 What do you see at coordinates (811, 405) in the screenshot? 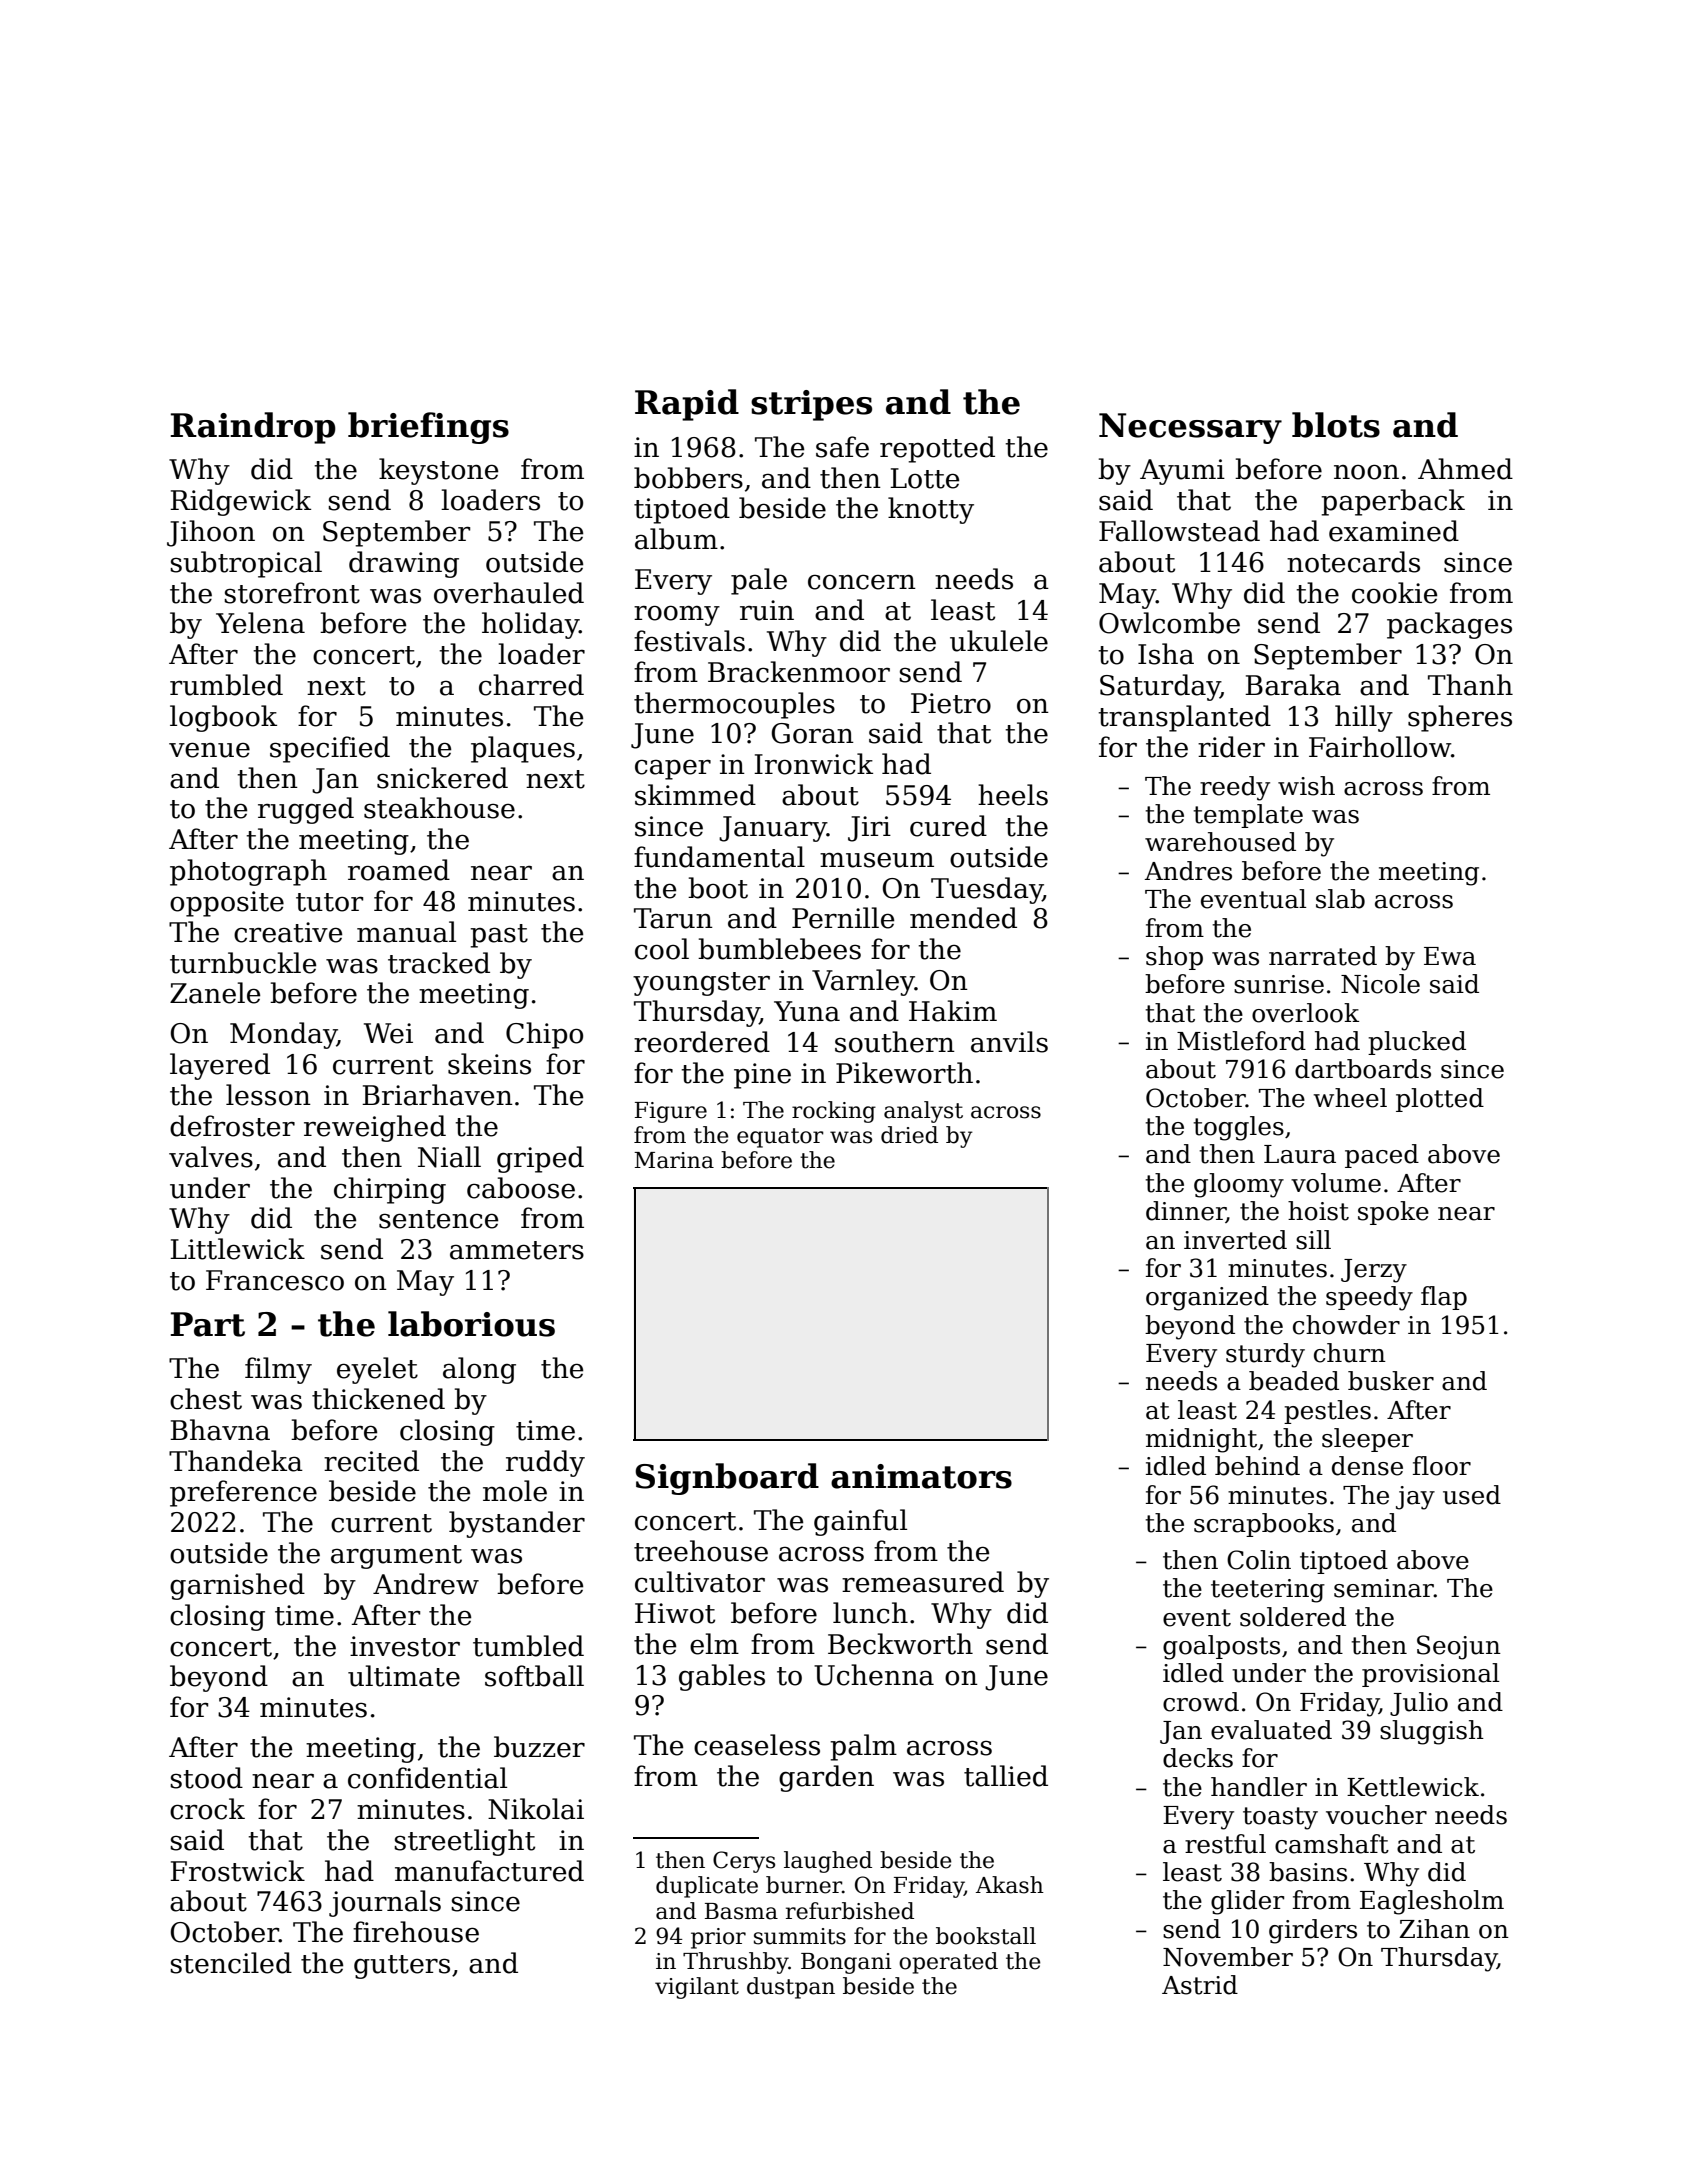
I see `stripes` at bounding box center [811, 405].
